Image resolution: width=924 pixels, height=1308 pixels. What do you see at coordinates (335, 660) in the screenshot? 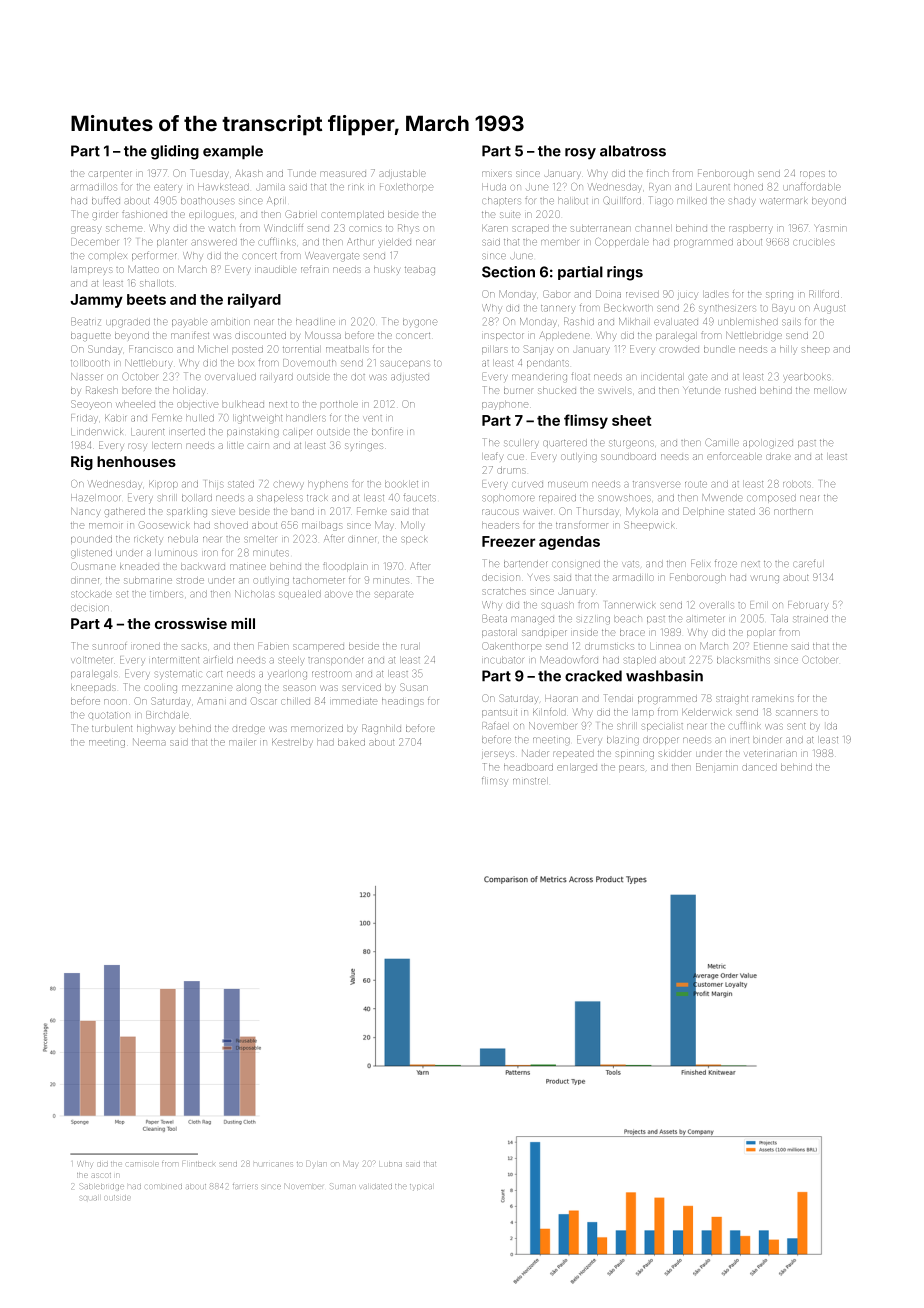
I see `transponder` at bounding box center [335, 660].
